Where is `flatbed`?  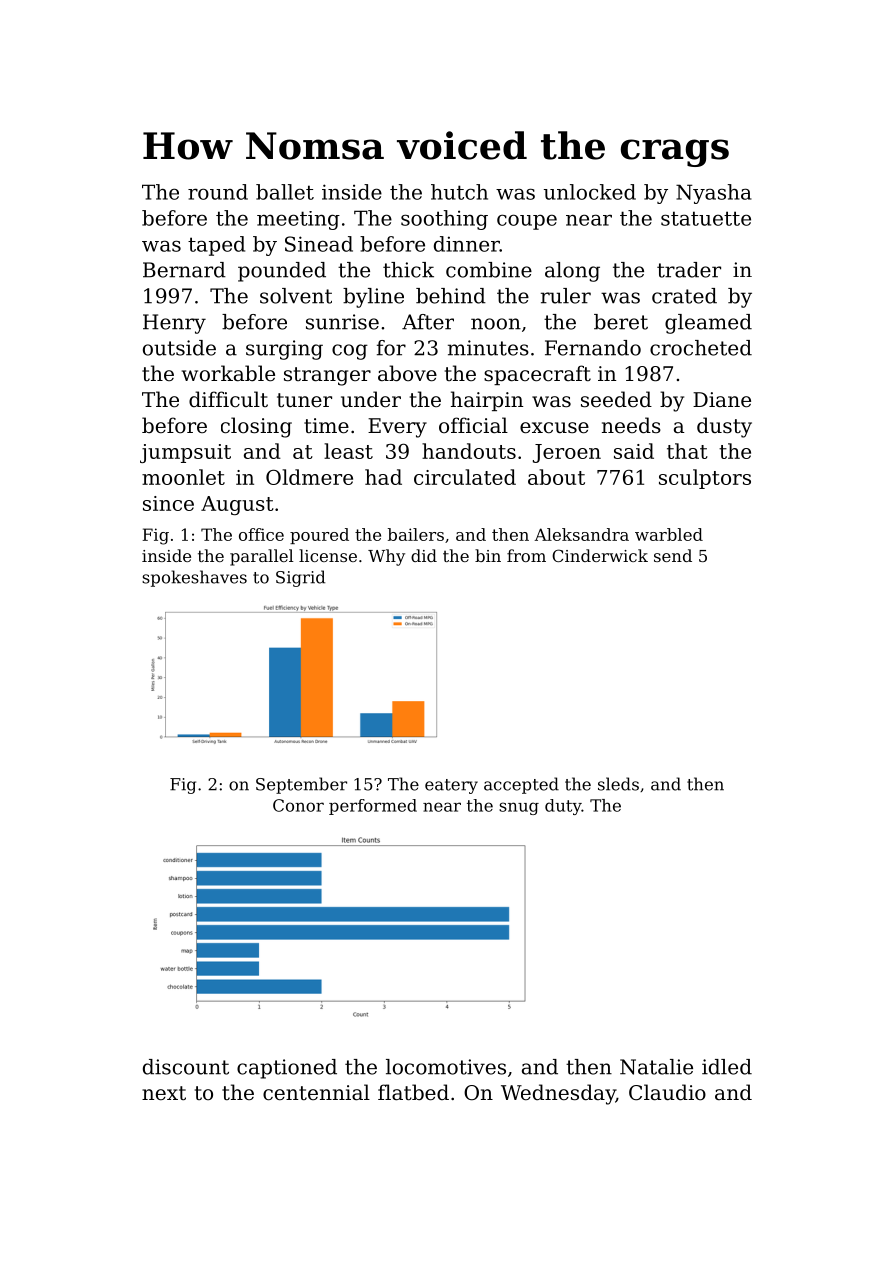
flatbed is located at coordinates (413, 1092).
